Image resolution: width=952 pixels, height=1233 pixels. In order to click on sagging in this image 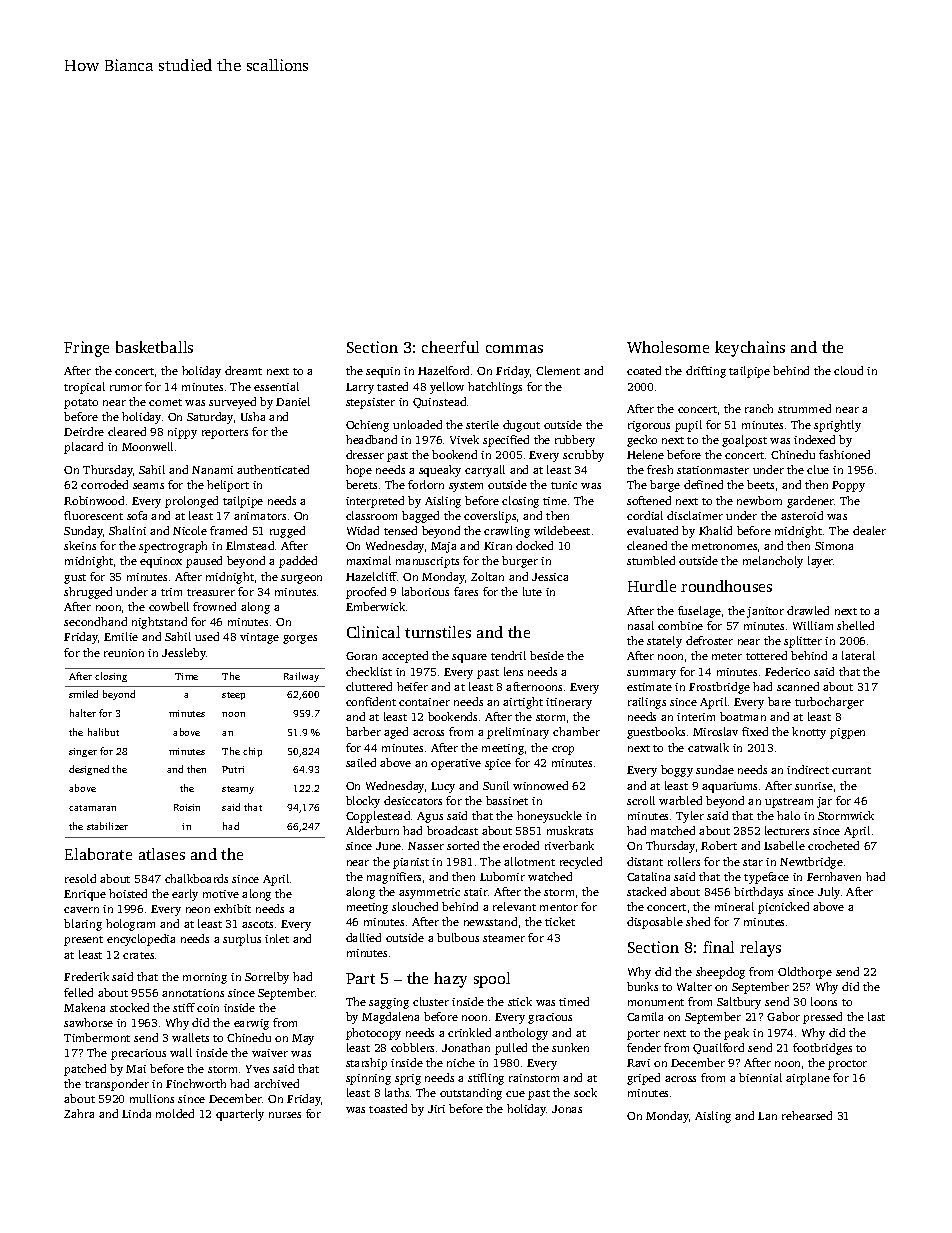, I will do `click(389, 1003)`.
